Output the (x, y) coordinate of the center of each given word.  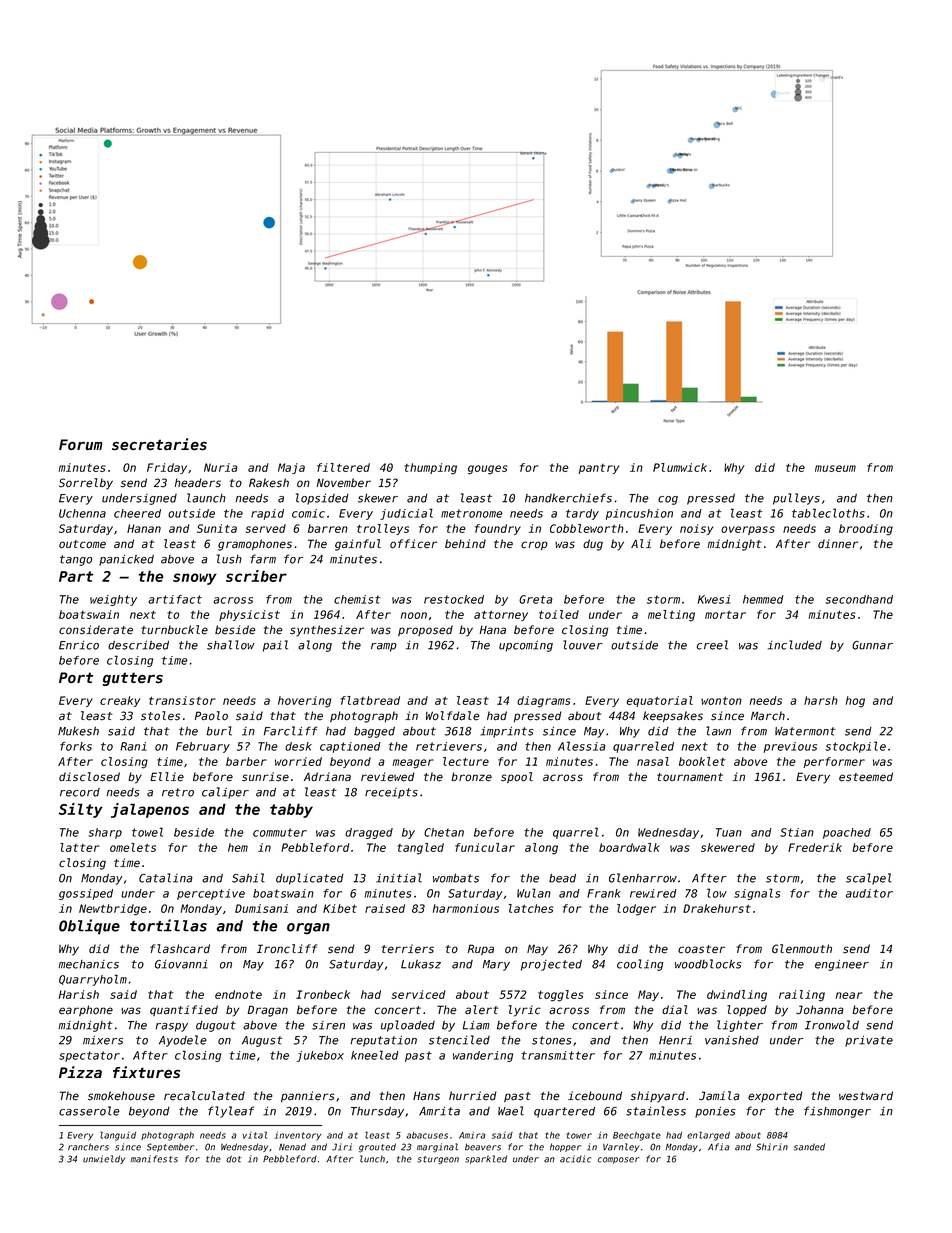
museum (835, 468)
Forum (81, 445)
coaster (701, 949)
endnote (238, 994)
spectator (89, 1056)
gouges (487, 470)
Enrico (79, 645)
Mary (496, 965)
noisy (696, 529)
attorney (501, 616)
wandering (483, 1056)
